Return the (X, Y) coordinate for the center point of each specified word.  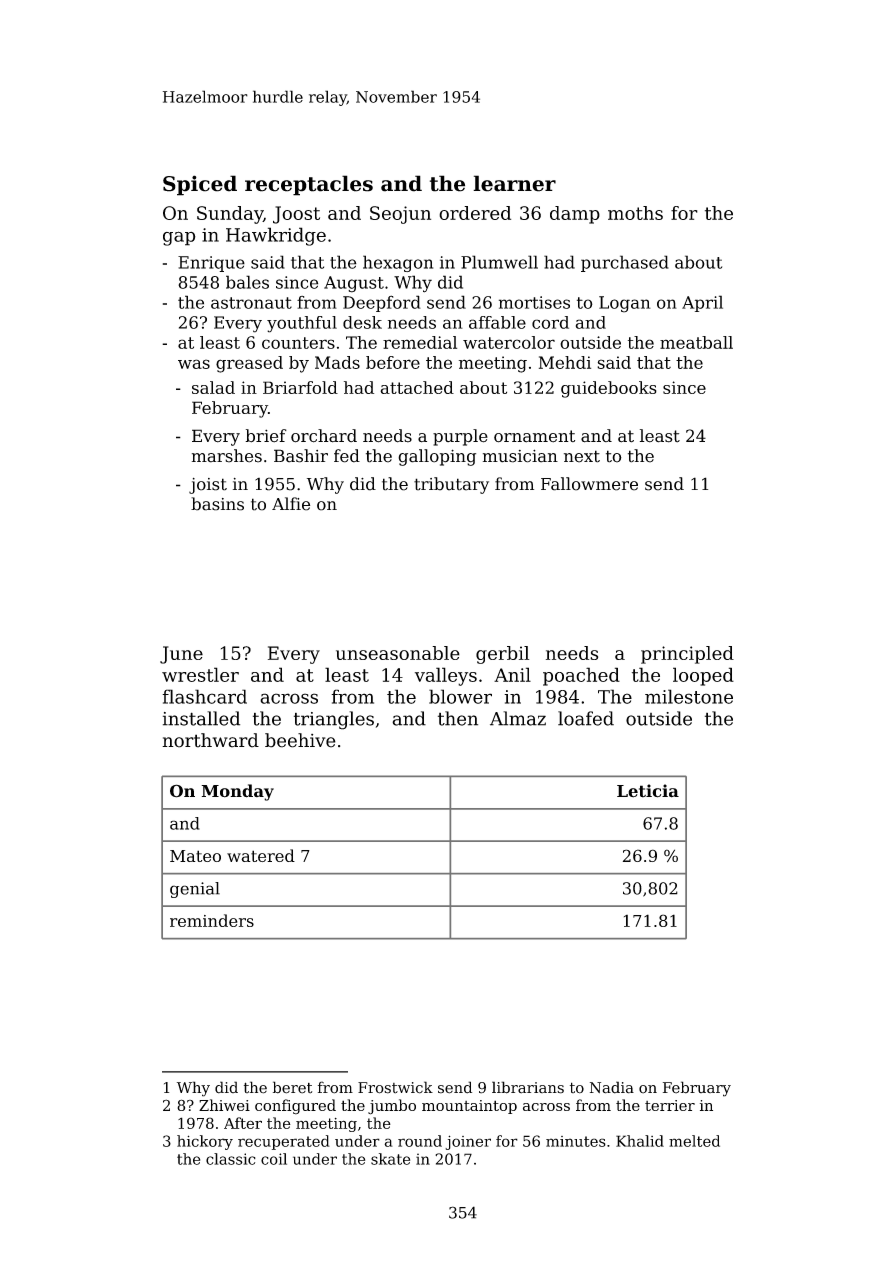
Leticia (648, 791)
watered (261, 855)
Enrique (211, 264)
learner (514, 183)
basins (217, 504)
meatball (696, 342)
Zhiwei (224, 1105)
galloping (437, 457)
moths (635, 213)
